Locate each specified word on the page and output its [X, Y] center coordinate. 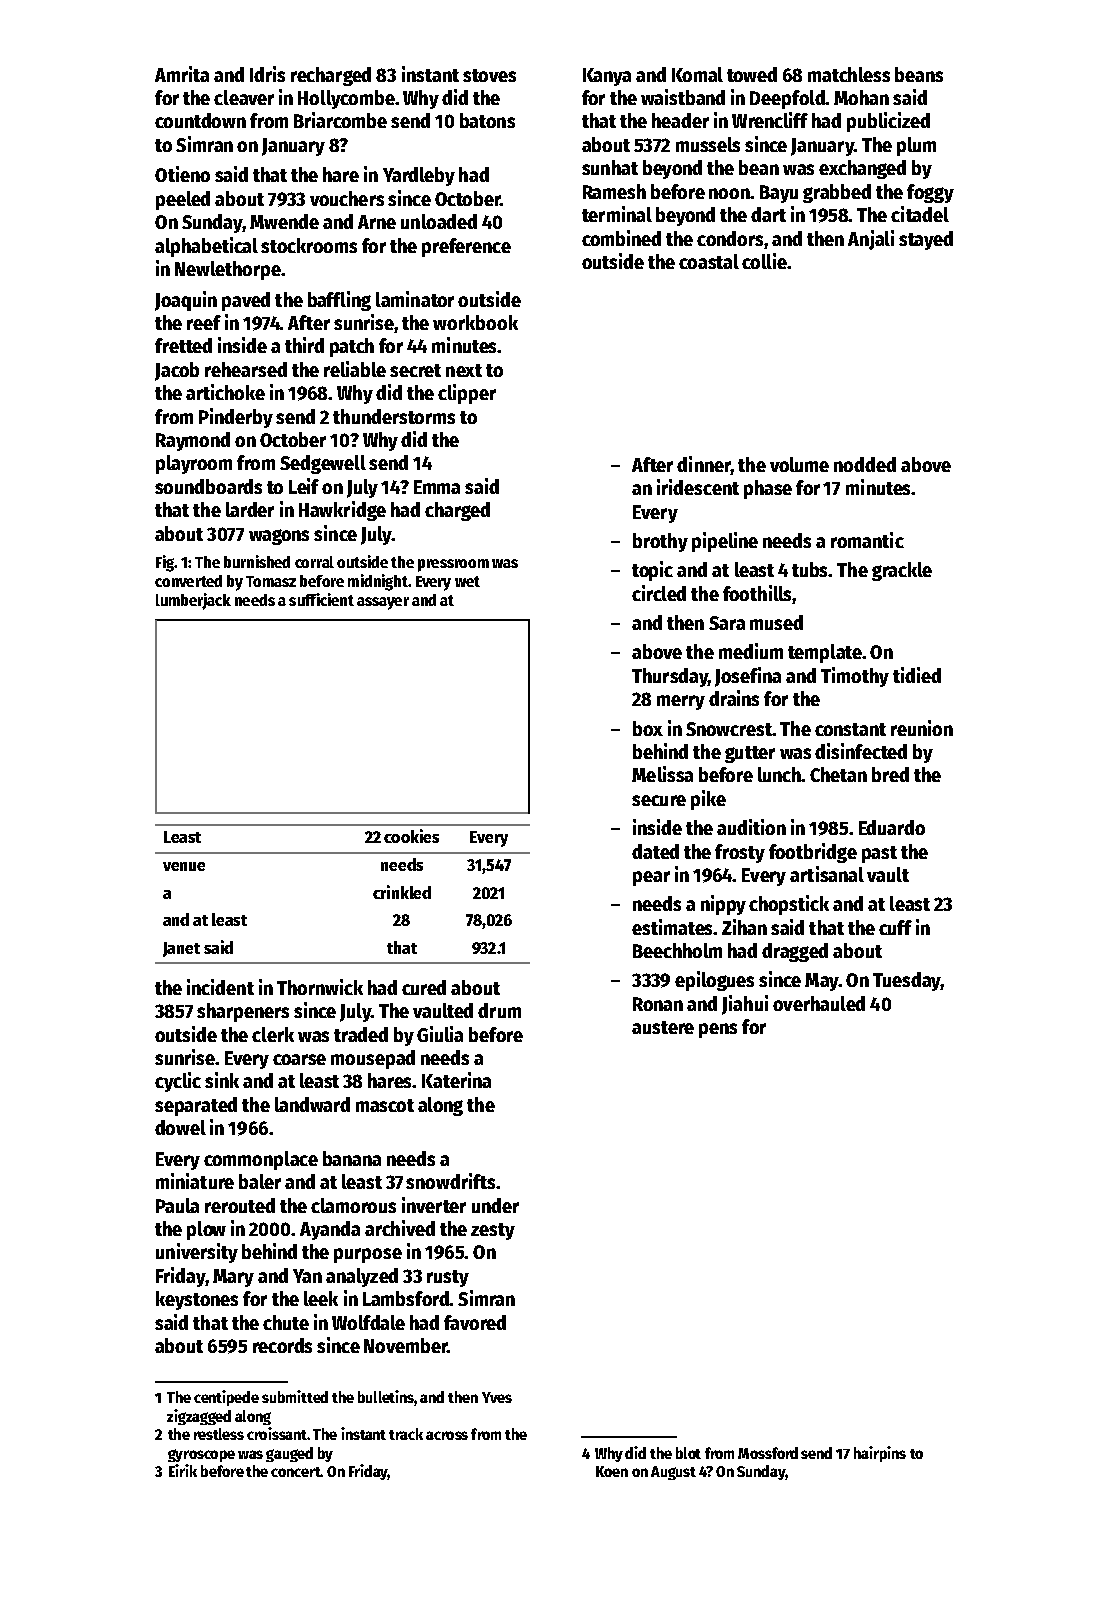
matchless [849, 74]
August [673, 1473]
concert [296, 1472]
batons [487, 120]
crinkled [402, 892]
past [879, 854]
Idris [267, 74]
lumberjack [193, 601]
